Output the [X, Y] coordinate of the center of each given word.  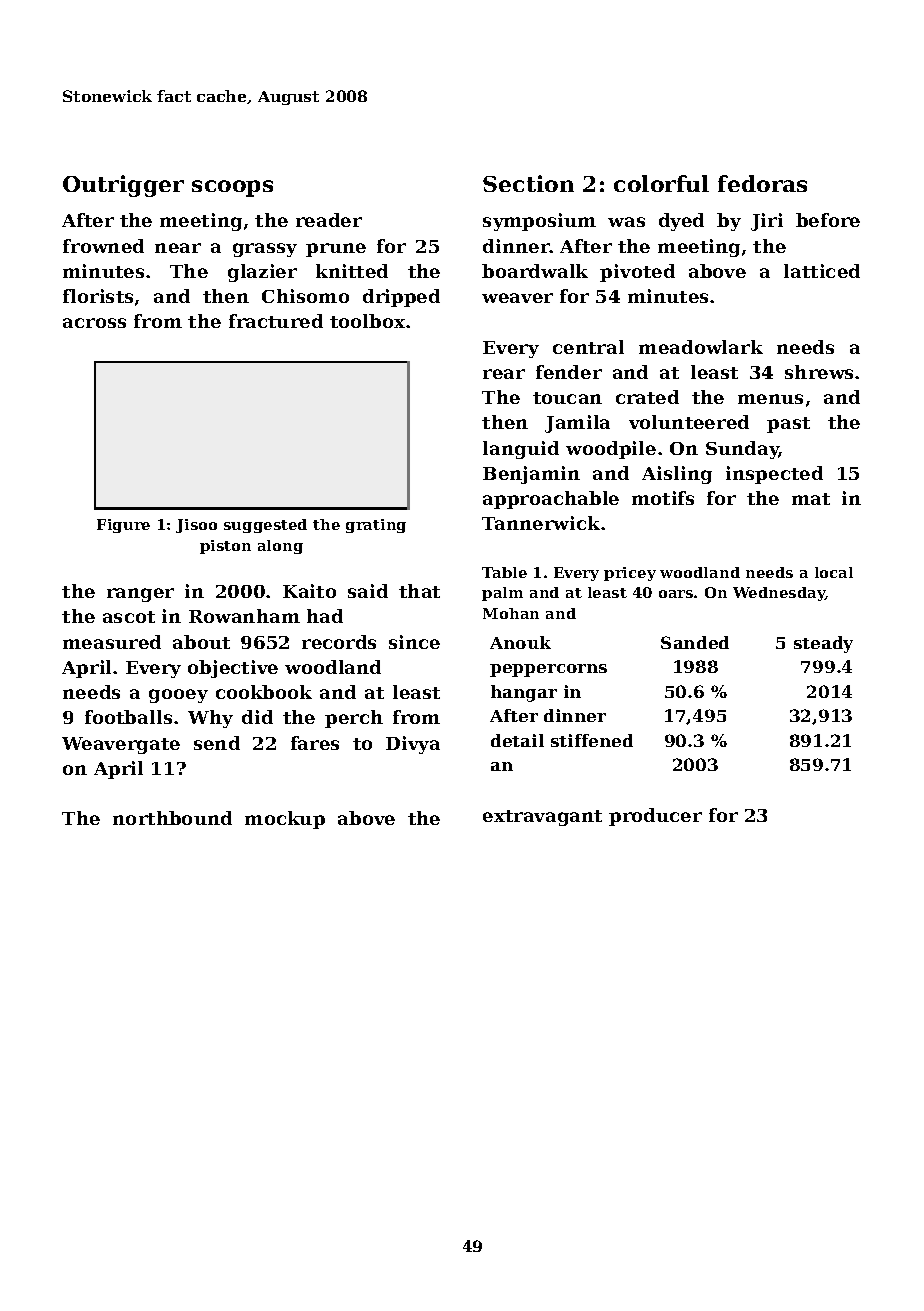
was [626, 222]
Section [528, 183]
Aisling [677, 475]
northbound [172, 818]
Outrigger [123, 186]
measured [112, 642]
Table [504, 572]
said [368, 591]
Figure [123, 526]
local [834, 572]
